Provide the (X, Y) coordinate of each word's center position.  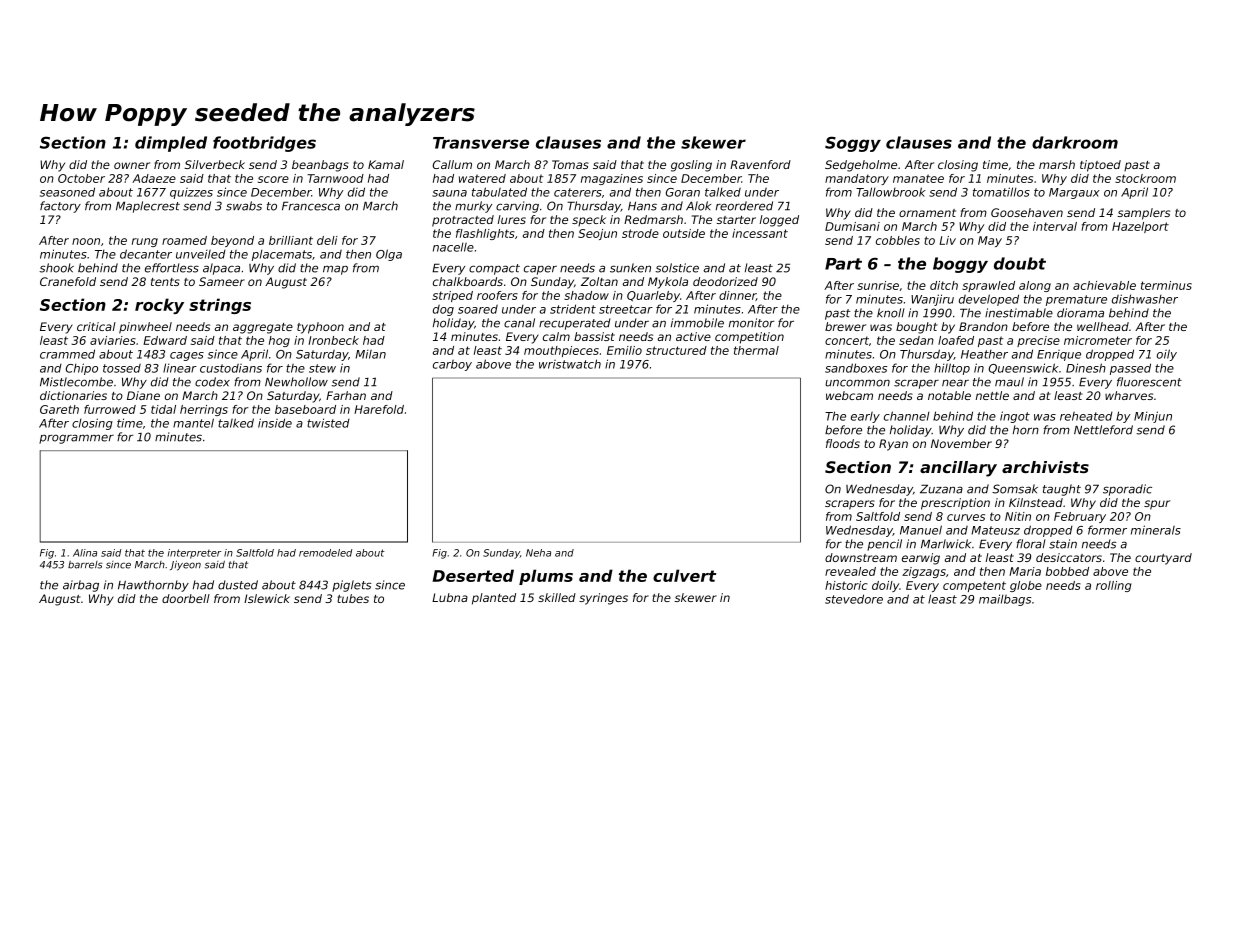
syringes (603, 599)
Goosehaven (1027, 212)
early (865, 417)
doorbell (186, 598)
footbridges (264, 144)
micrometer (1098, 340)
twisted (328, 423)
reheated (1086, 416)
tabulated (499, 192)
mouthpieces (561, 351)
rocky (159, 306)
